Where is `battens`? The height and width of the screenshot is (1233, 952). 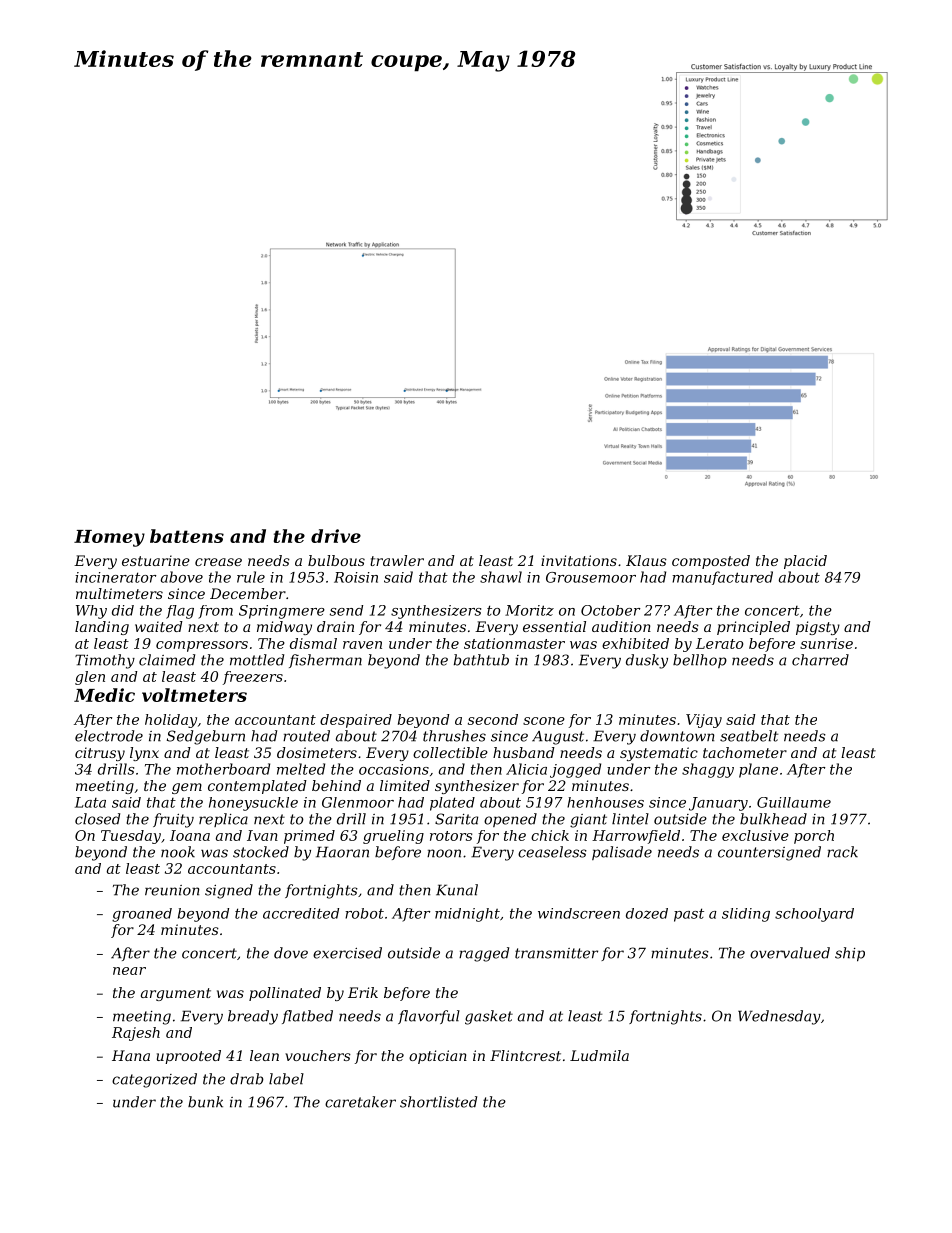 battens is located at coordinates (187, 536).
